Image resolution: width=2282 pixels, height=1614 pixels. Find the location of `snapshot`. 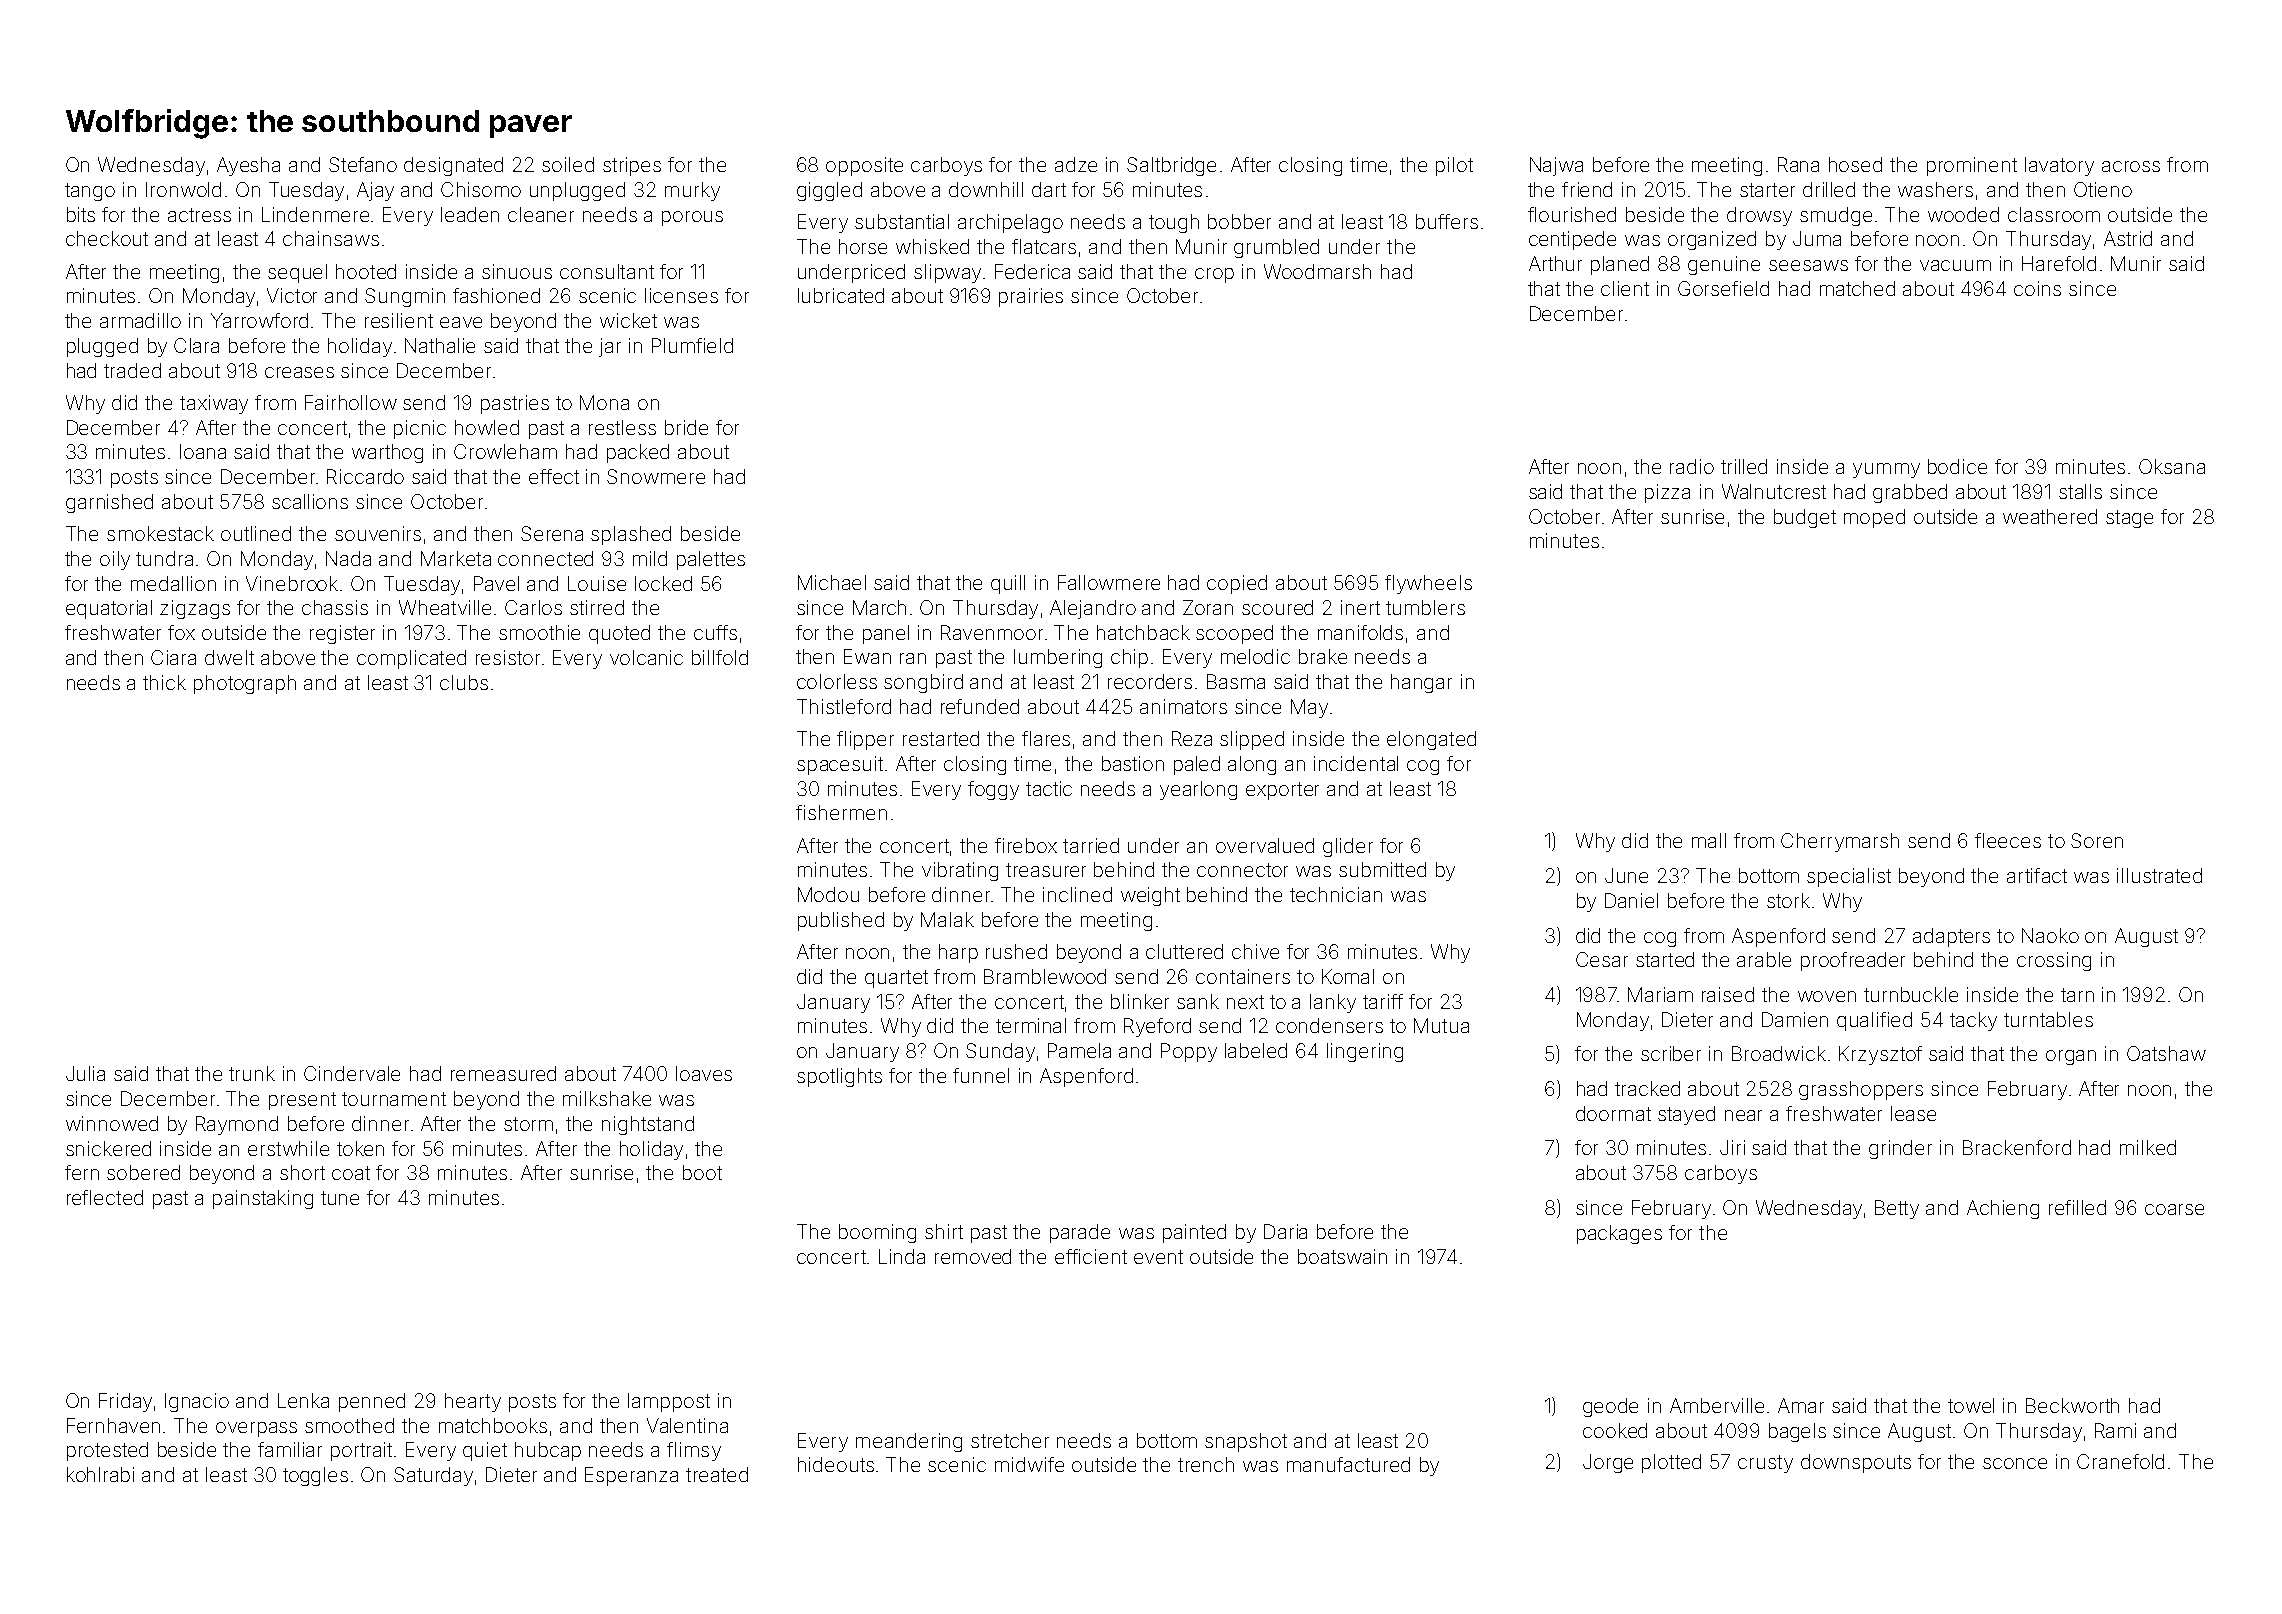

snapshot is located at coordinates (1246, 1442).
